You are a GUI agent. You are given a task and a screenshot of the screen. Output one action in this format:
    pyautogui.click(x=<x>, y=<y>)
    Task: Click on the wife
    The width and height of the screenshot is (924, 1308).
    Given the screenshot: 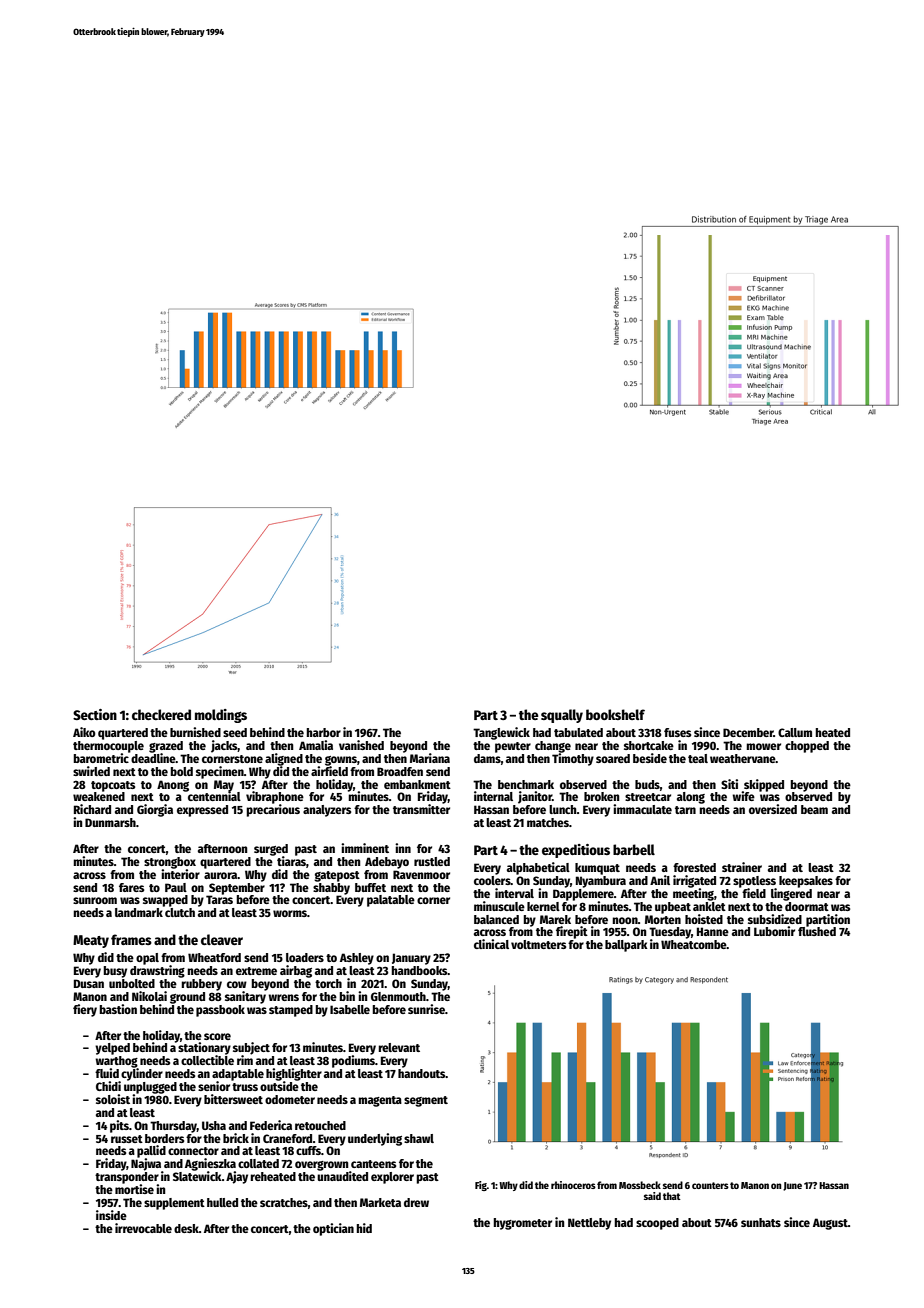 What is the action you would take?
    pyautogui.click(x=743, y=796)
